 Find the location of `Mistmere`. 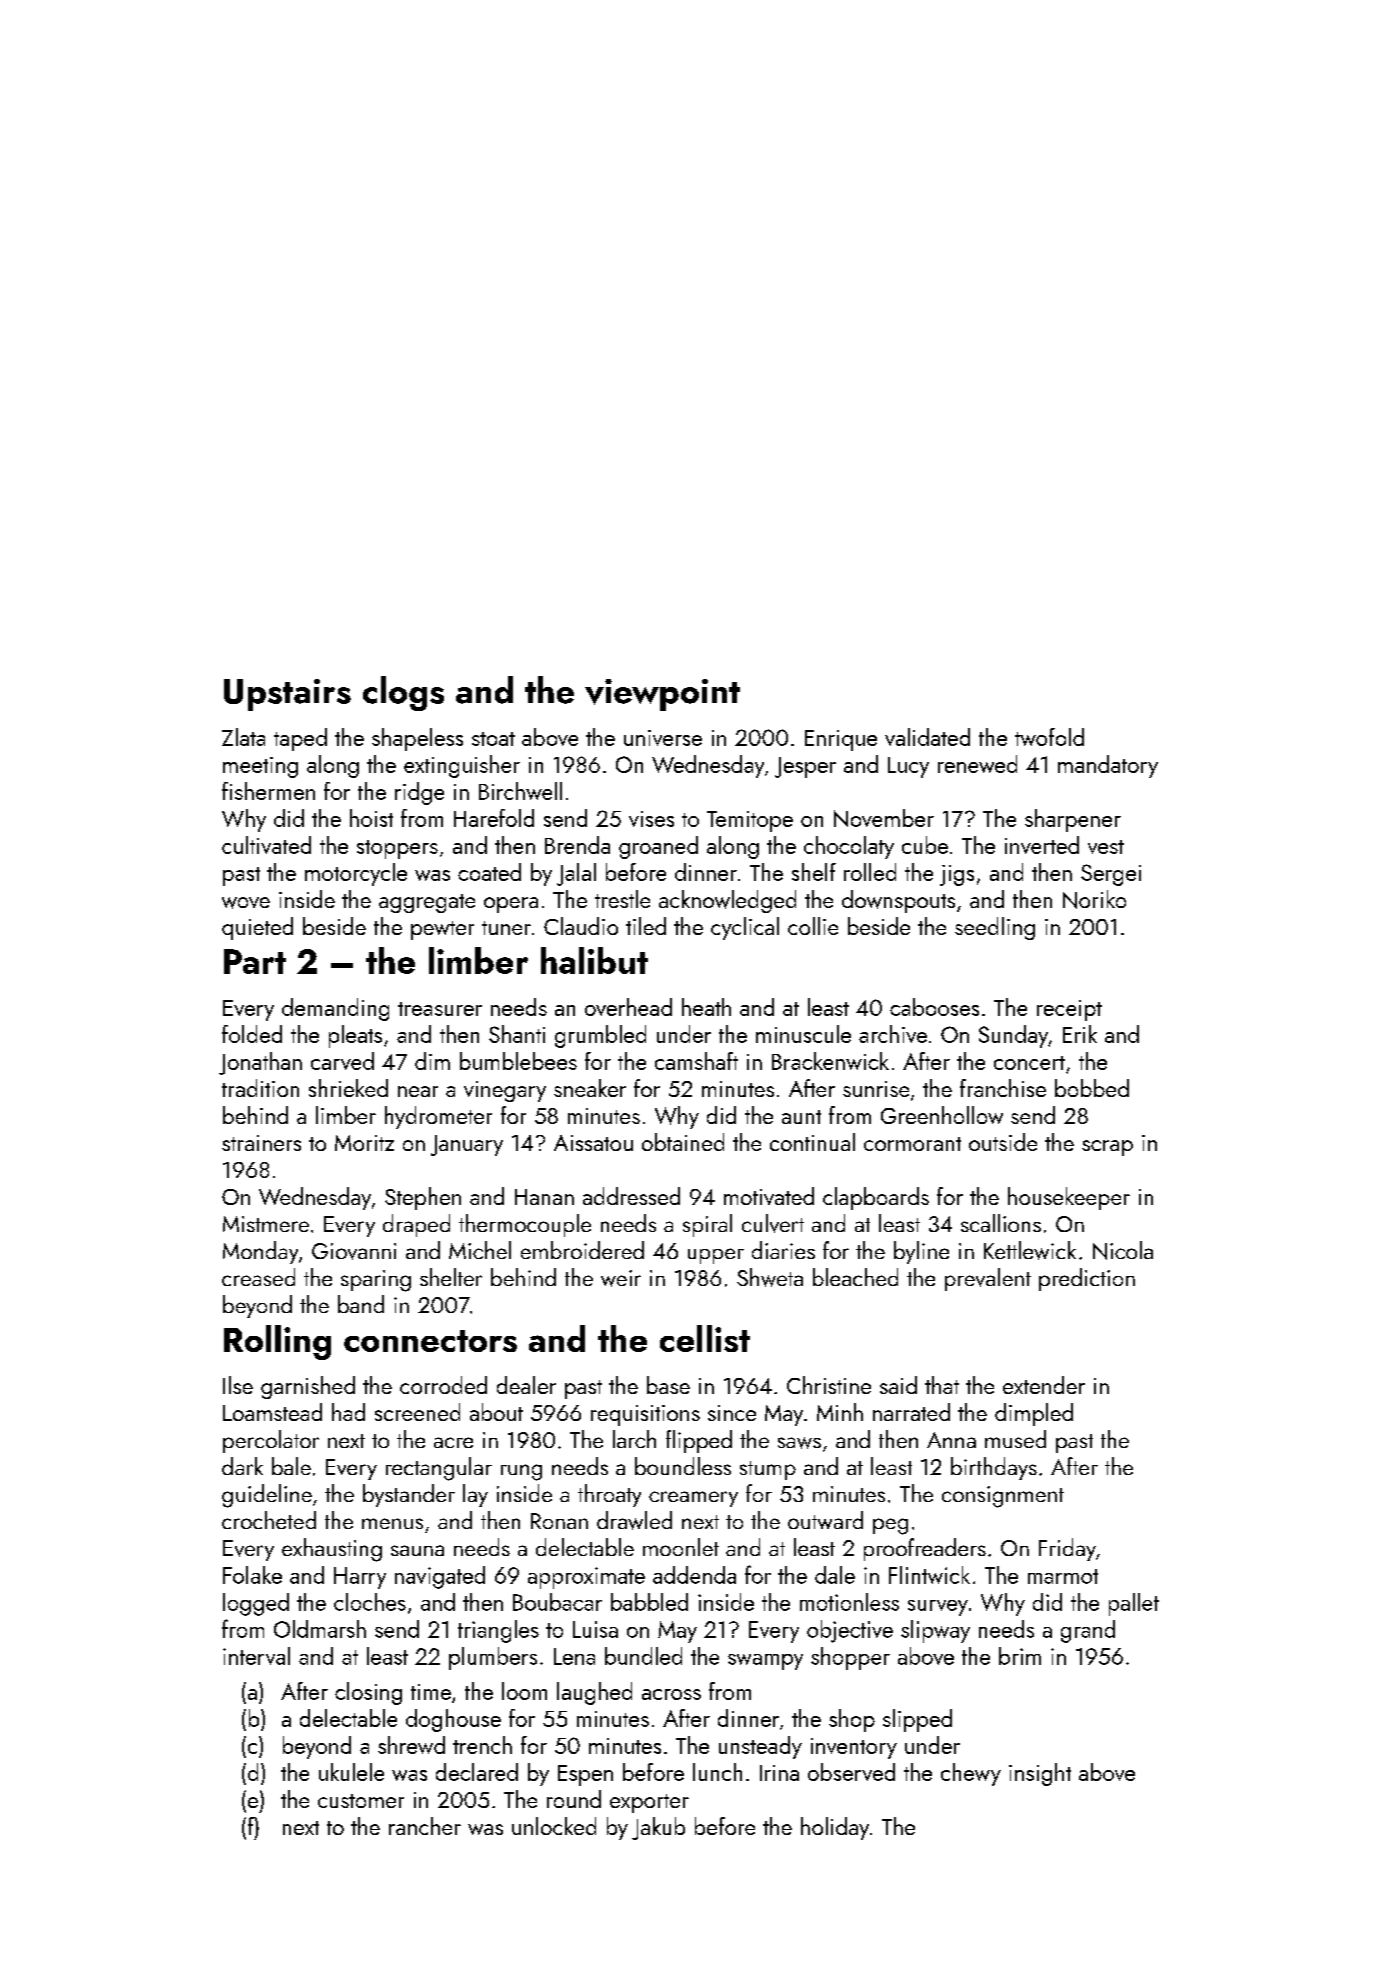

Mistmere is located at coordinates (266, 1224).
